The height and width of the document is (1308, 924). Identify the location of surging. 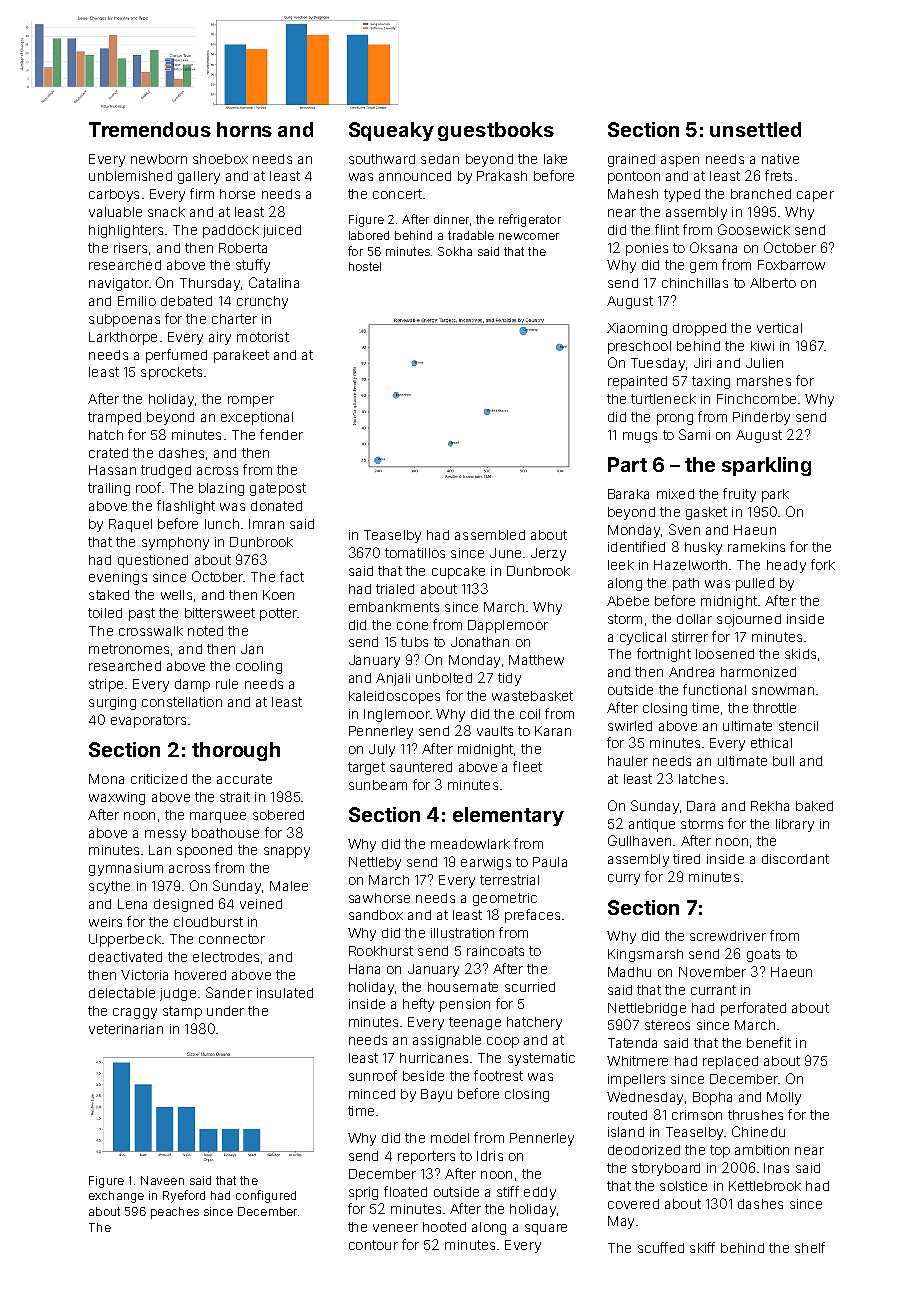
(112, 703).
